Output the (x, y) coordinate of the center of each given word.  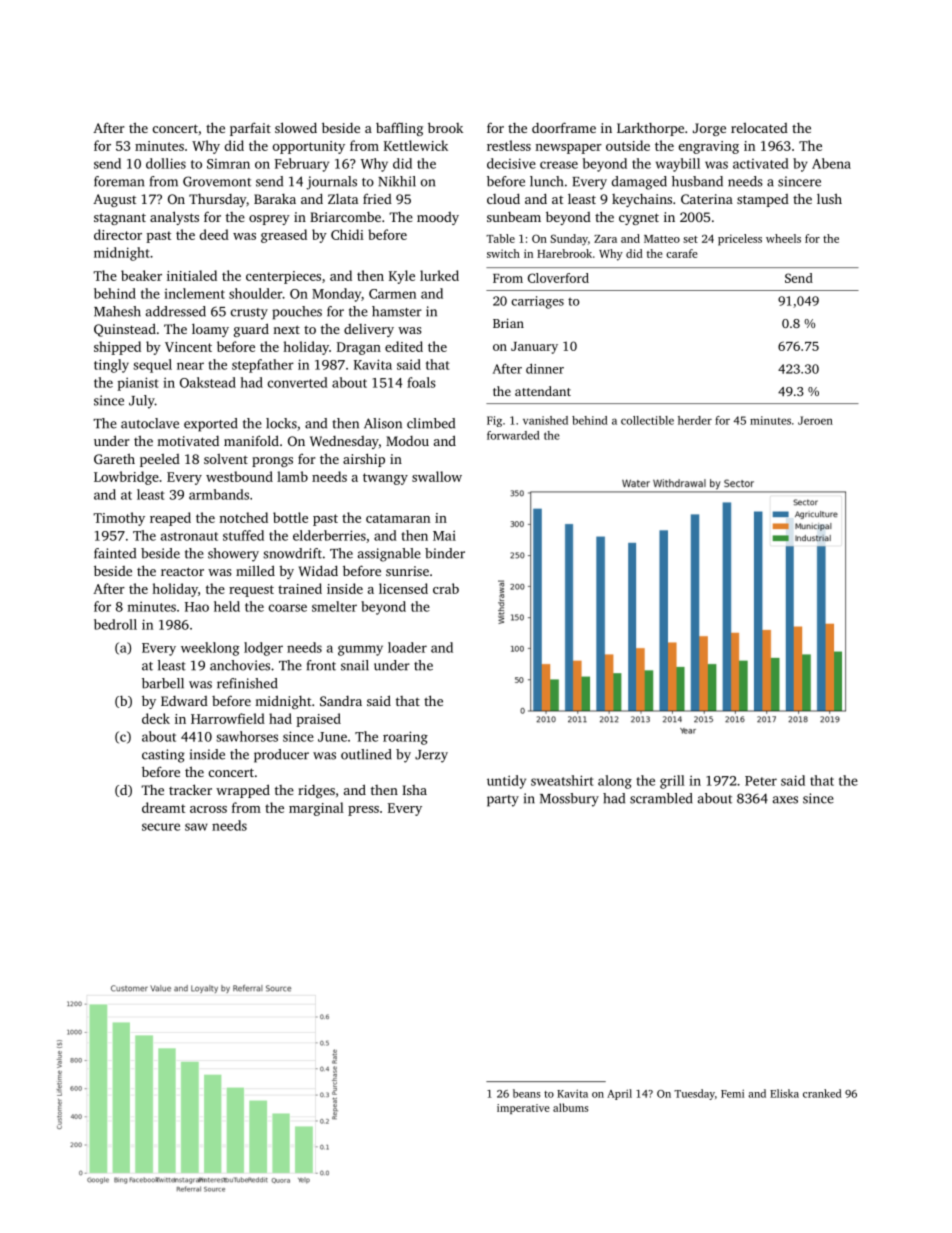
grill (672, 782)
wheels (783, 238)
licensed (403, 588)
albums (570, 1107)
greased (284, 236)
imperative (523, 1109)
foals (421, 382)
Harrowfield (228, 718)
